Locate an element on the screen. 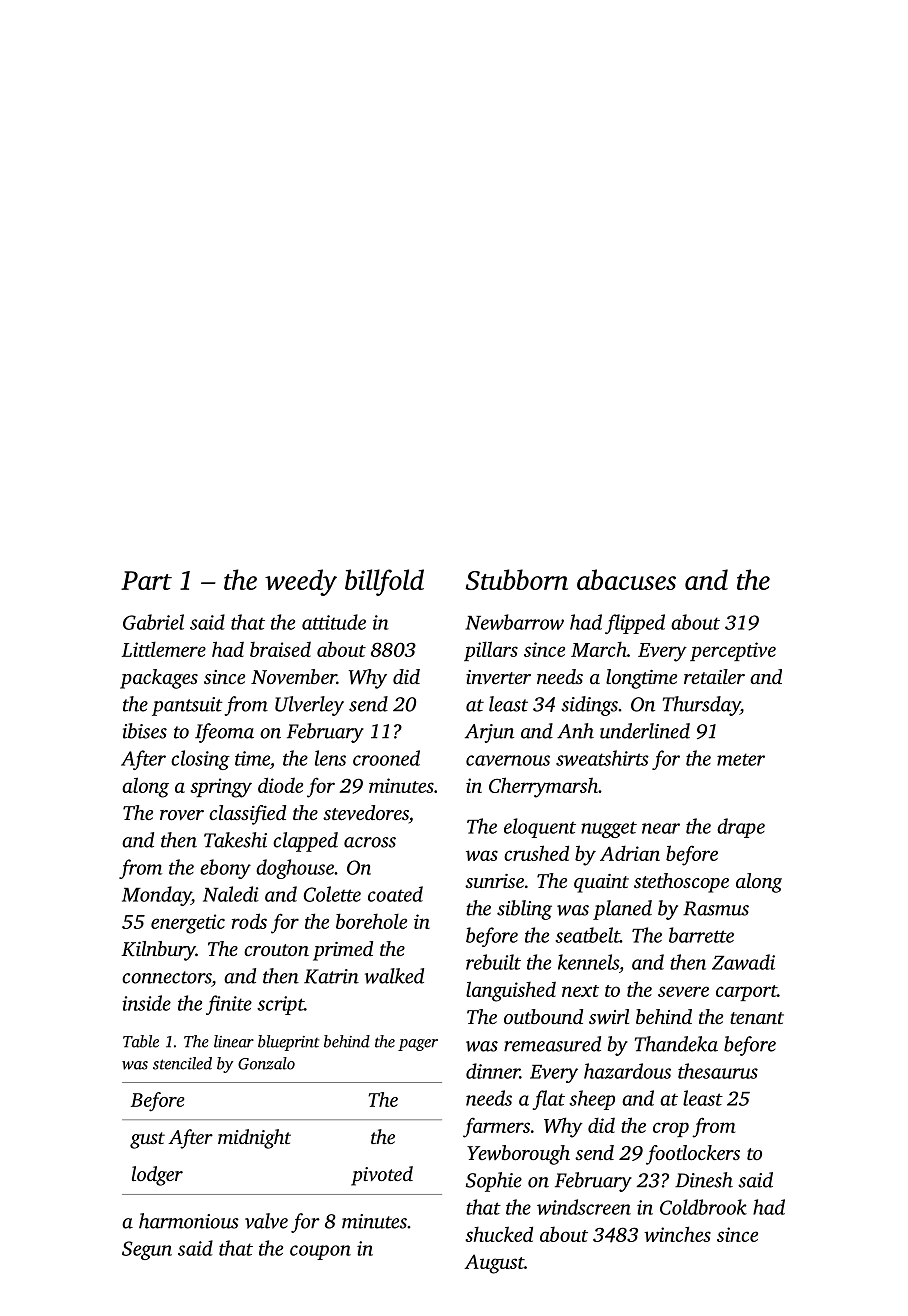  lodger is located at coordinates (157, 1176).
